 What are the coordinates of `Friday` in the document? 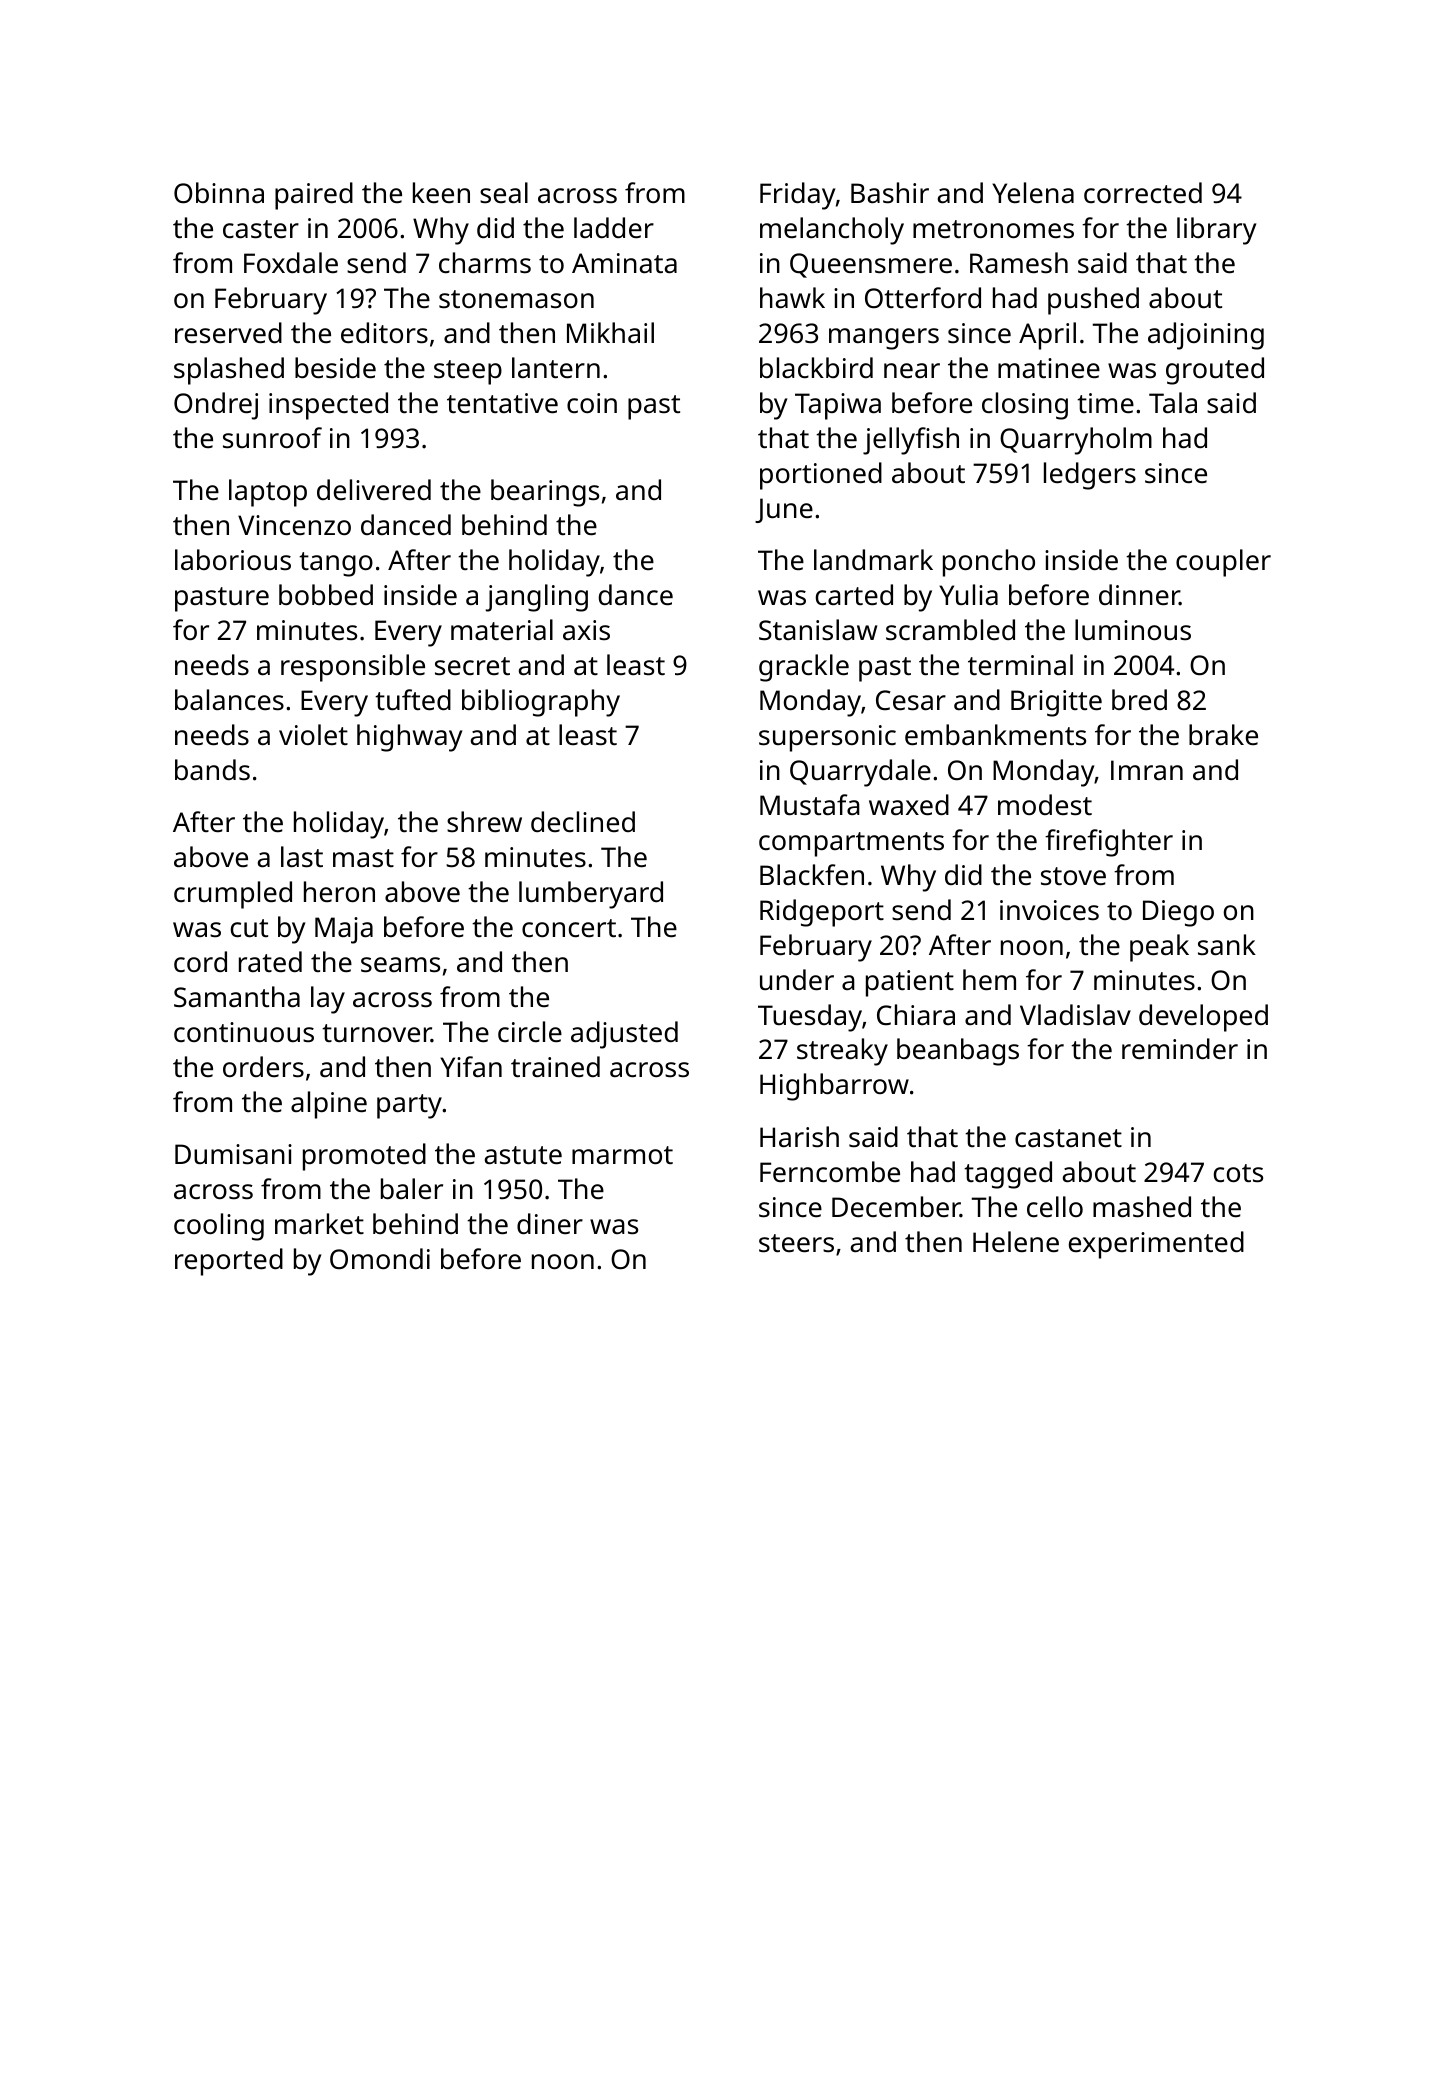 It's located at (797, 196).
